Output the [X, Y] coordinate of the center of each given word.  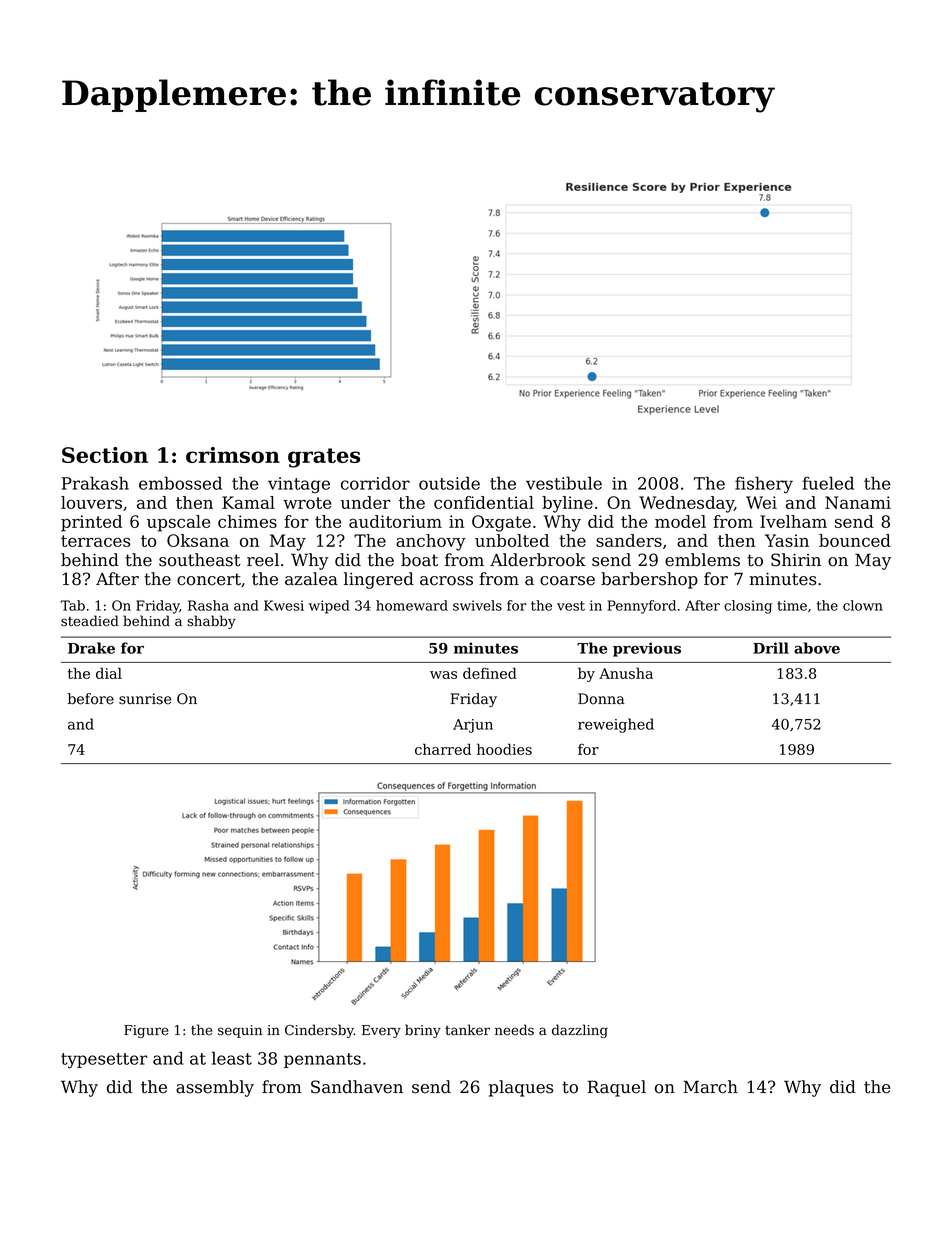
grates [324, 458]
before [91, 699]
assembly [215, 1088]
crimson [233, 455]
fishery [764, 485]
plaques [521, 1088]
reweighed [616, 725]
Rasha [208, 605]
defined [490, 673]
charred [443, 749]
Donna [601, 699]
